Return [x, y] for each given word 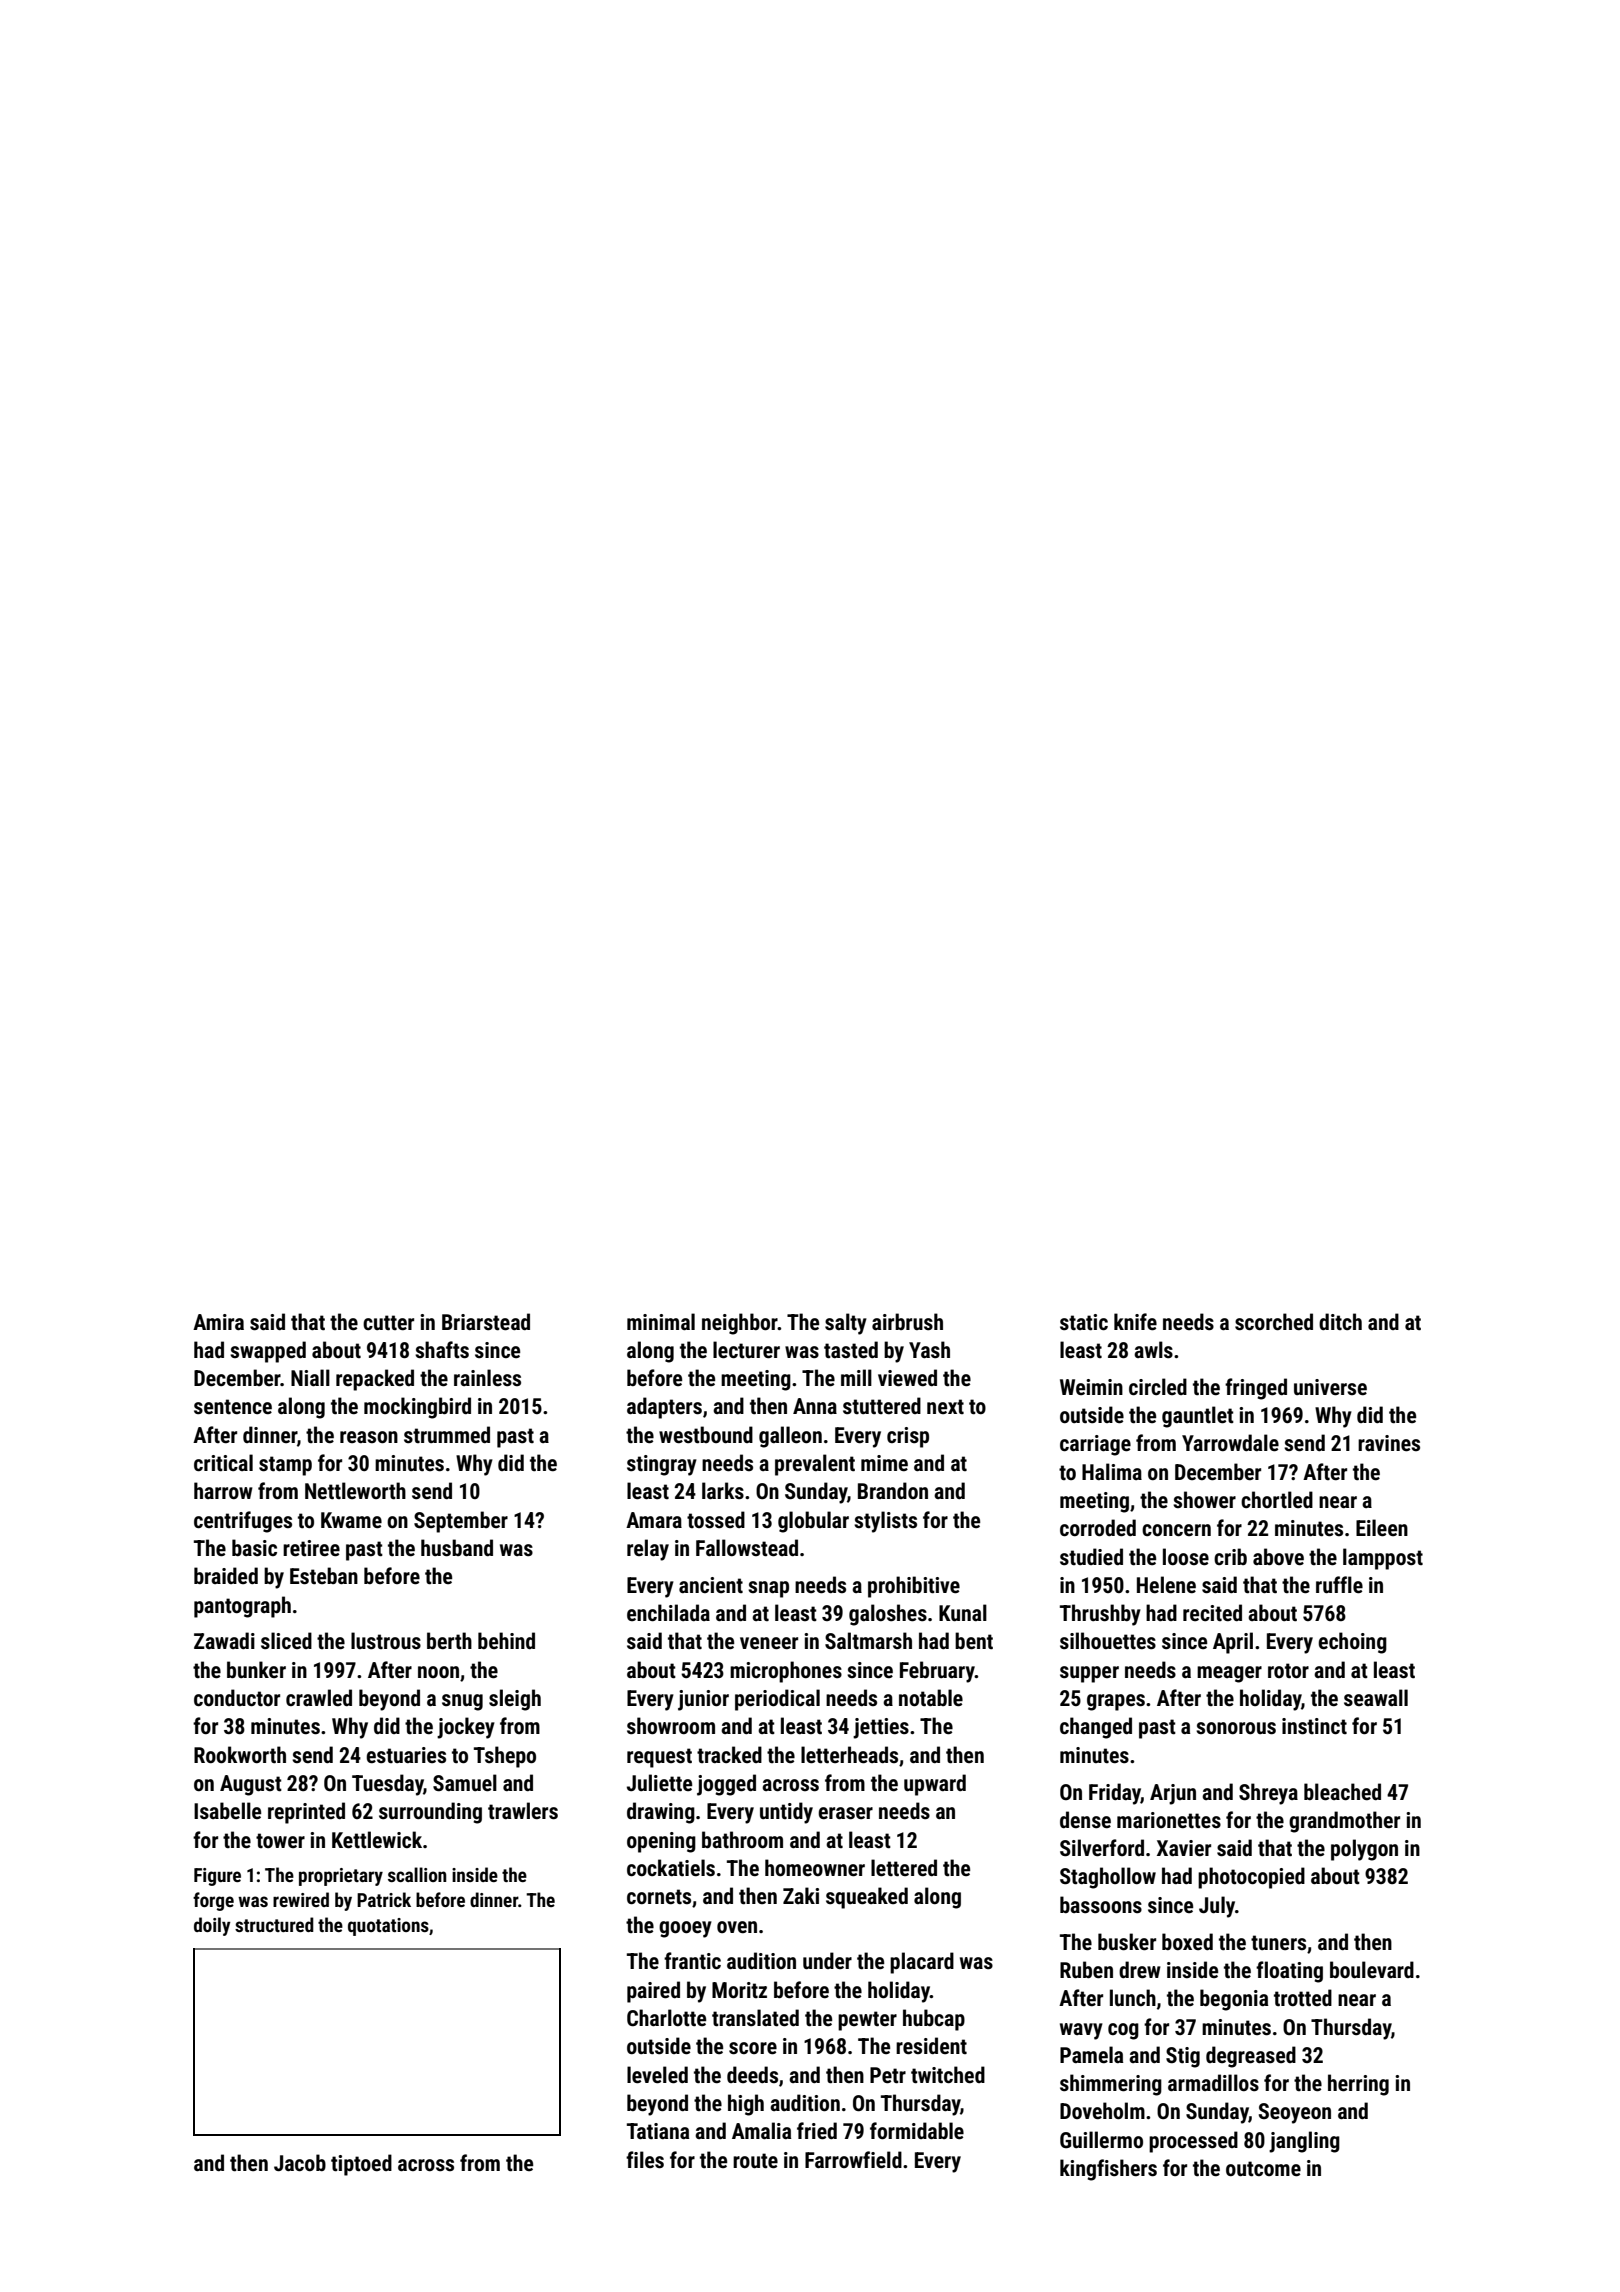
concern [1176, 1530]
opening [661, 1842]
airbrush [907, 1322]
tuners [1278, 1942]
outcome [1263, 2169]
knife [1135, 1322]
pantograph [242, 1607]
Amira [218, 1322]
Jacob [300, 2162]
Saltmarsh [868, 1641]
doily [212, 1926]
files [645, 2160]
